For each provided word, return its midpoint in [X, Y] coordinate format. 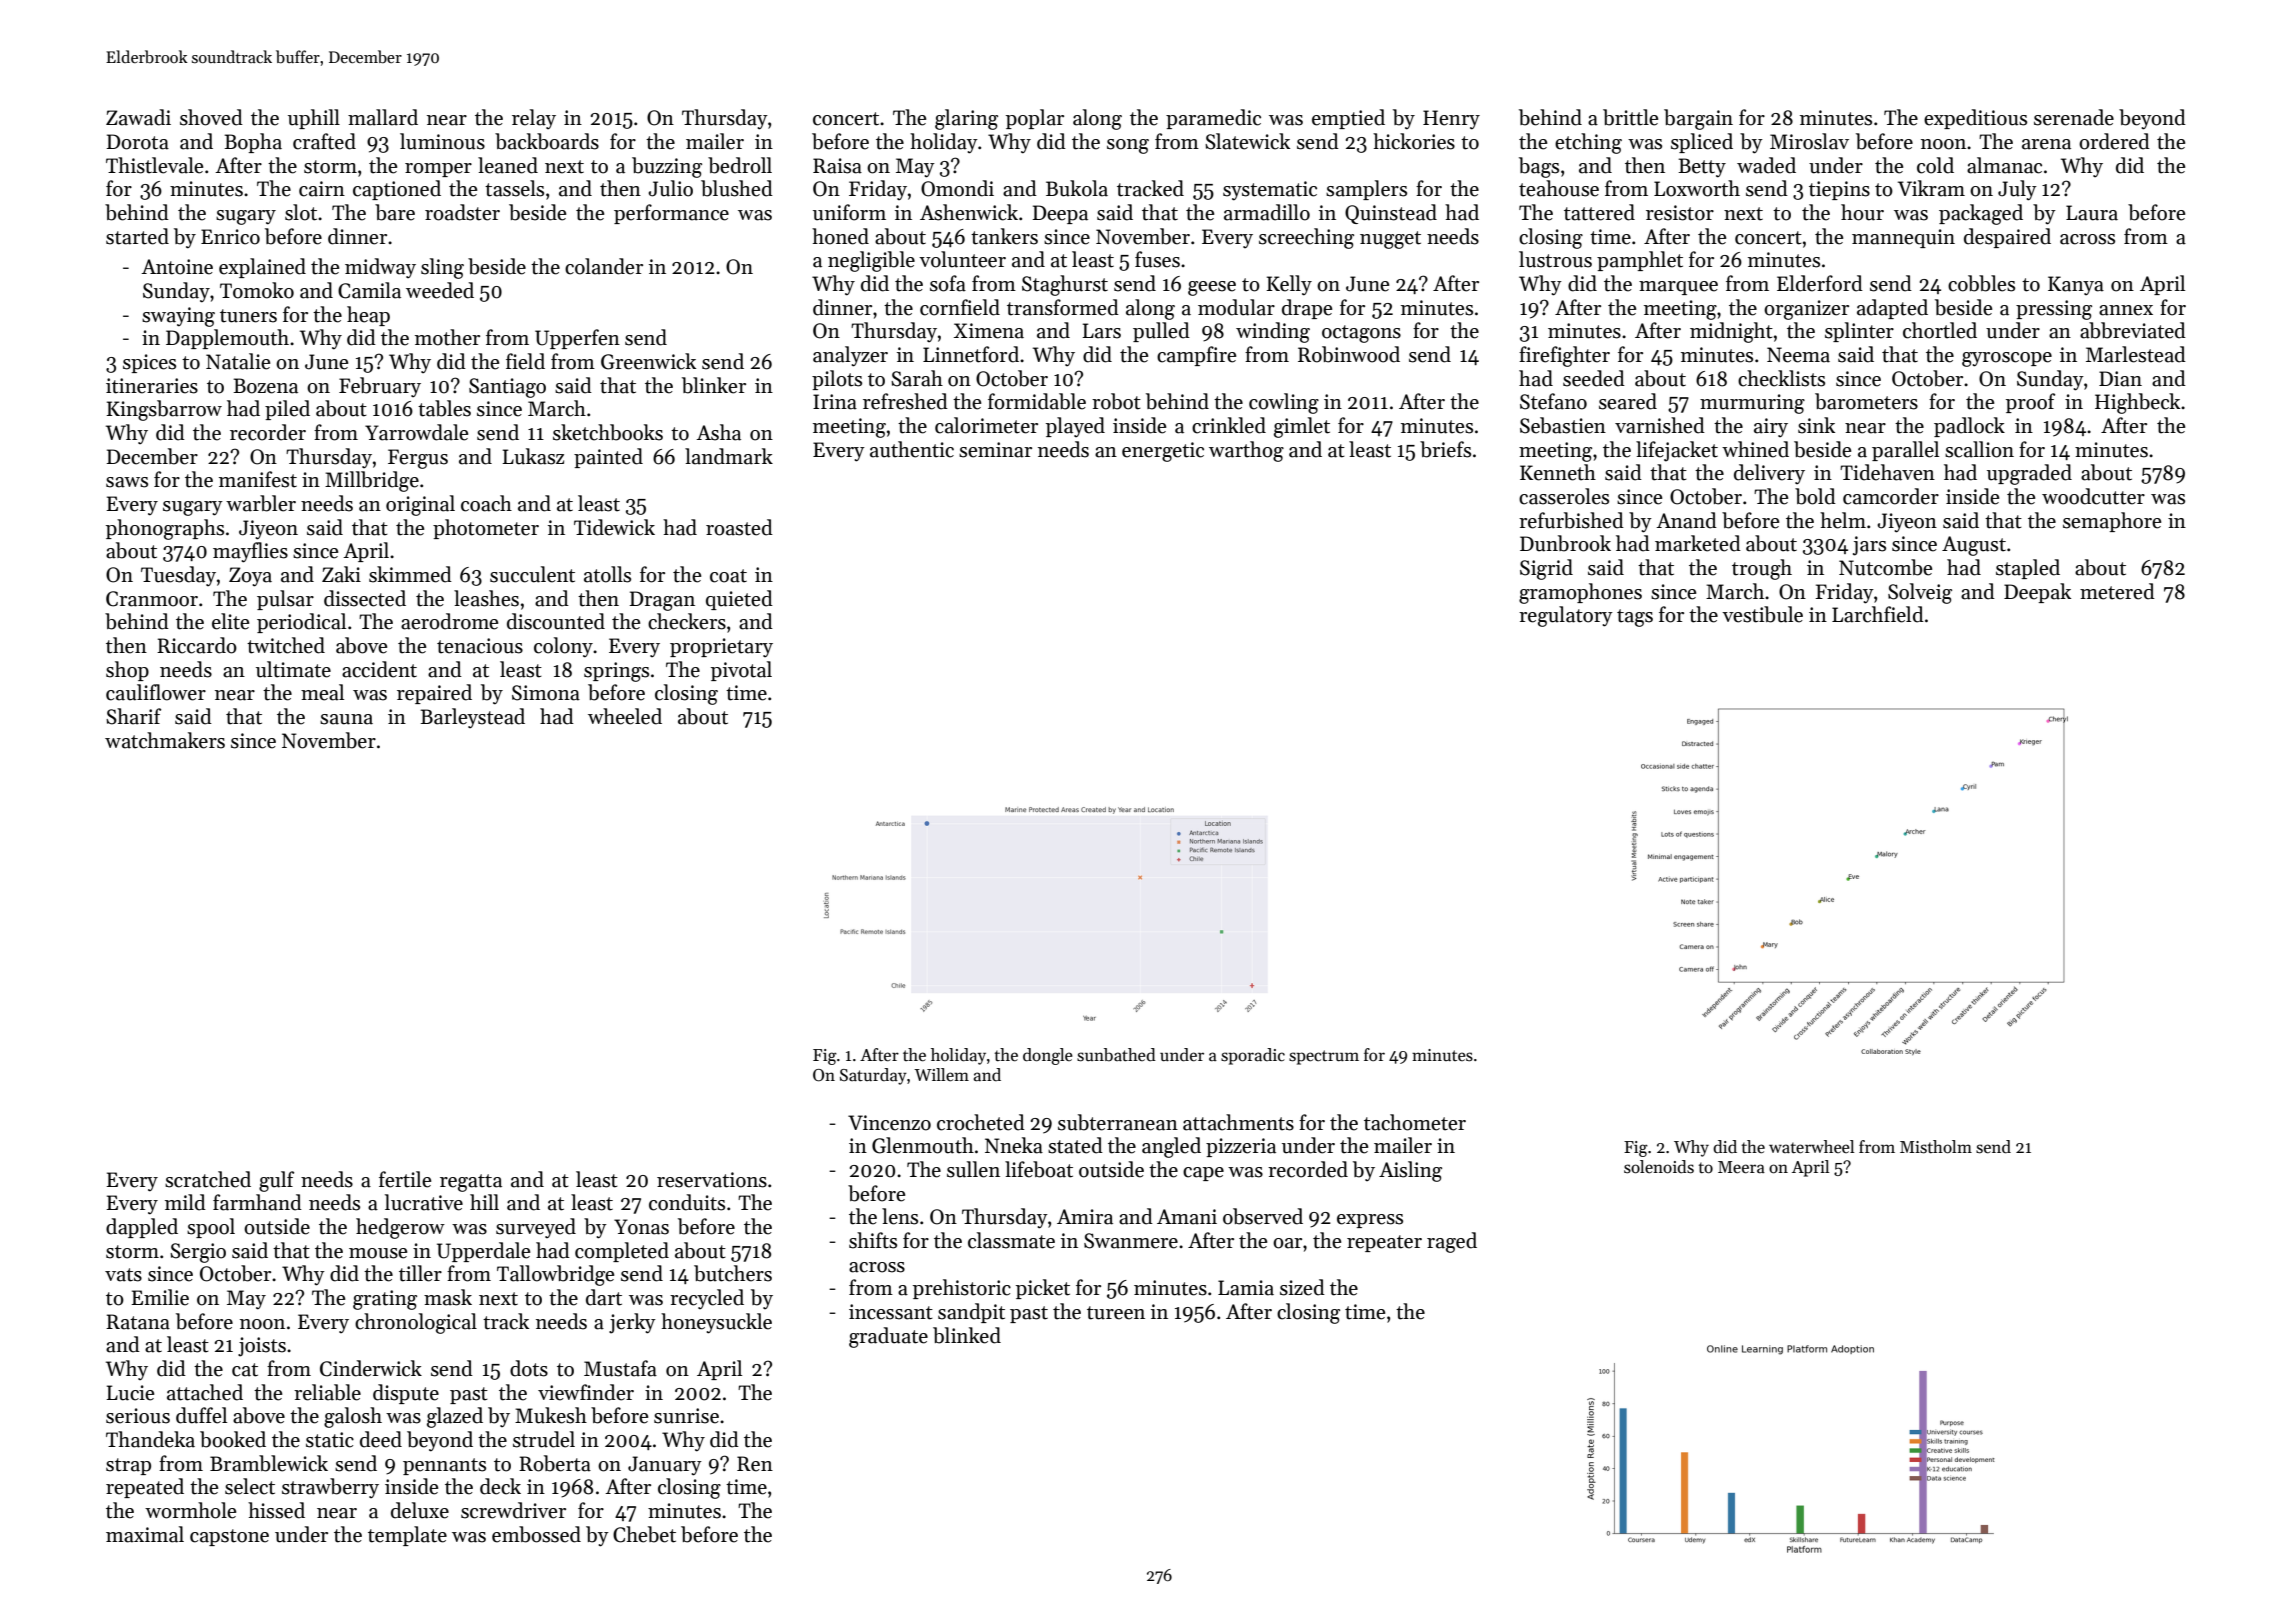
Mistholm [1936, 1147]
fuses [1157, 259]
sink [1816, 425]
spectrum [1324, 1057]
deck [500, 1486]
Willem [941, 1075]
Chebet [644, 1534]
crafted [324, 141]
